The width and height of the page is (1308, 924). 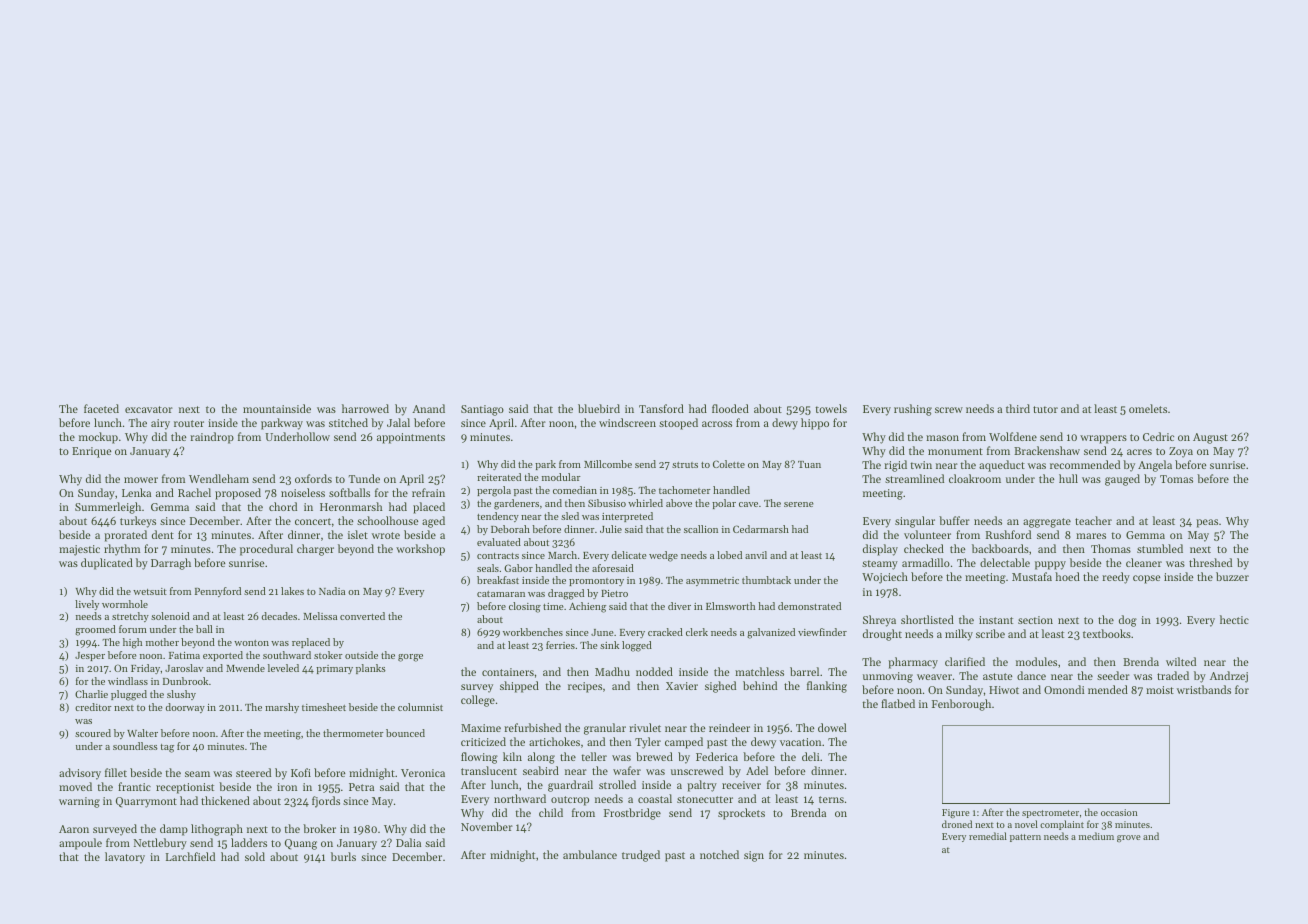 I want to click on bluebird, so click(x=599, y=408).
